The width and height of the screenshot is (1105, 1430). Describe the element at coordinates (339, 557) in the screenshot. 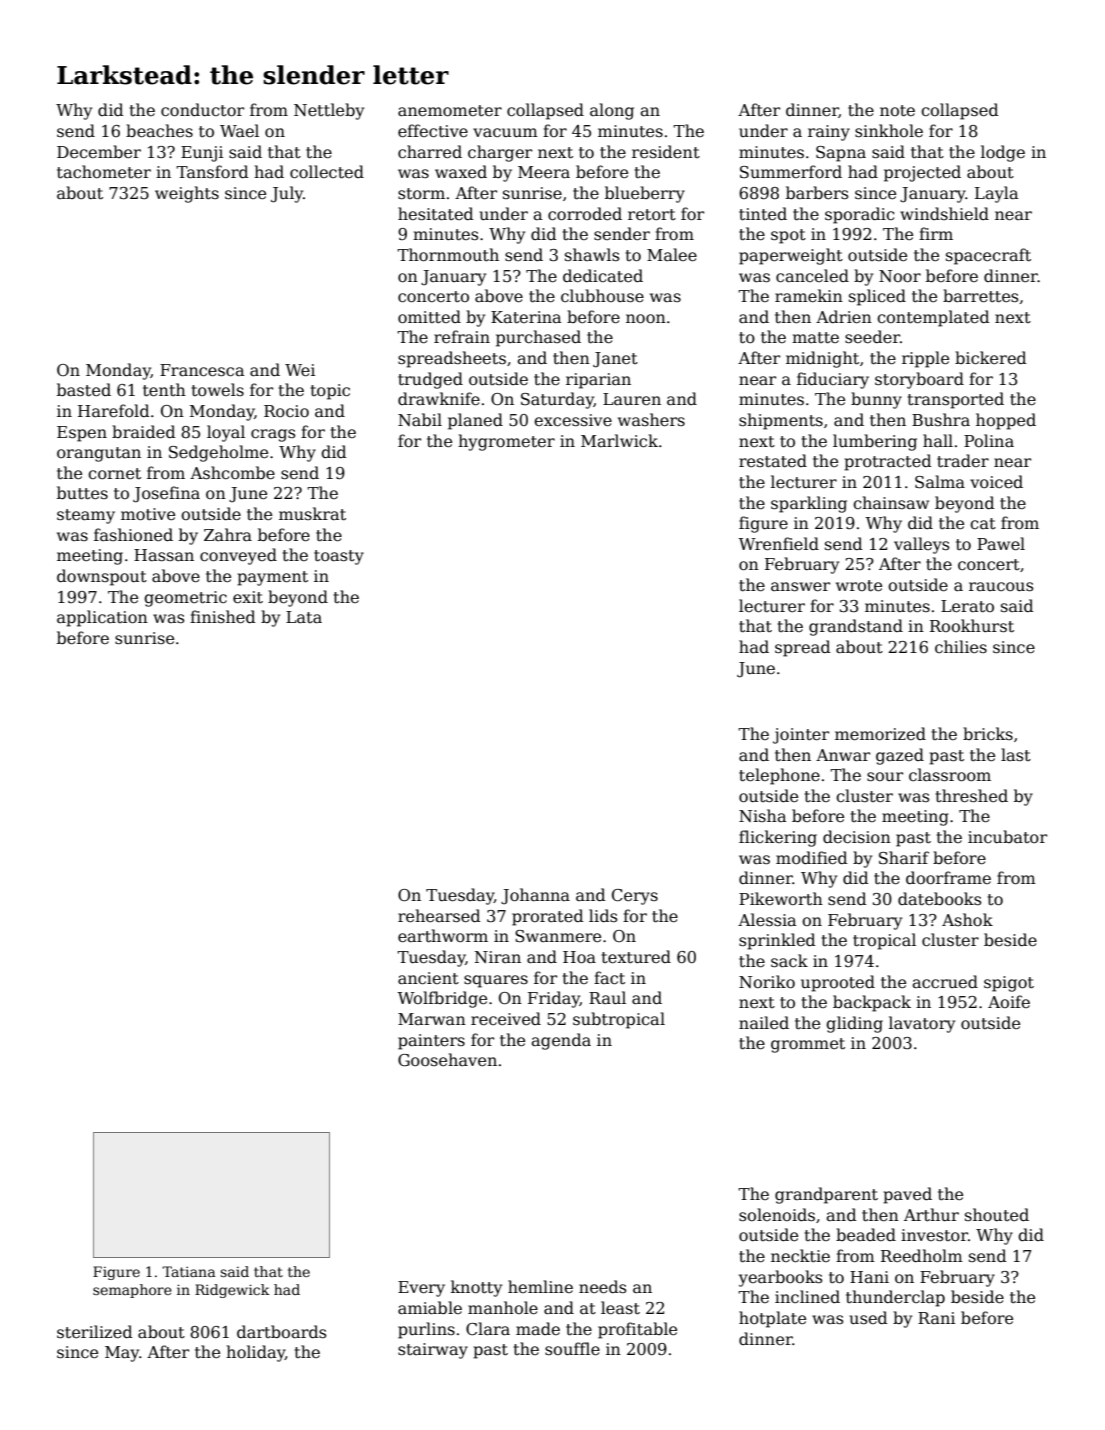

I see `toasty` at that location.
